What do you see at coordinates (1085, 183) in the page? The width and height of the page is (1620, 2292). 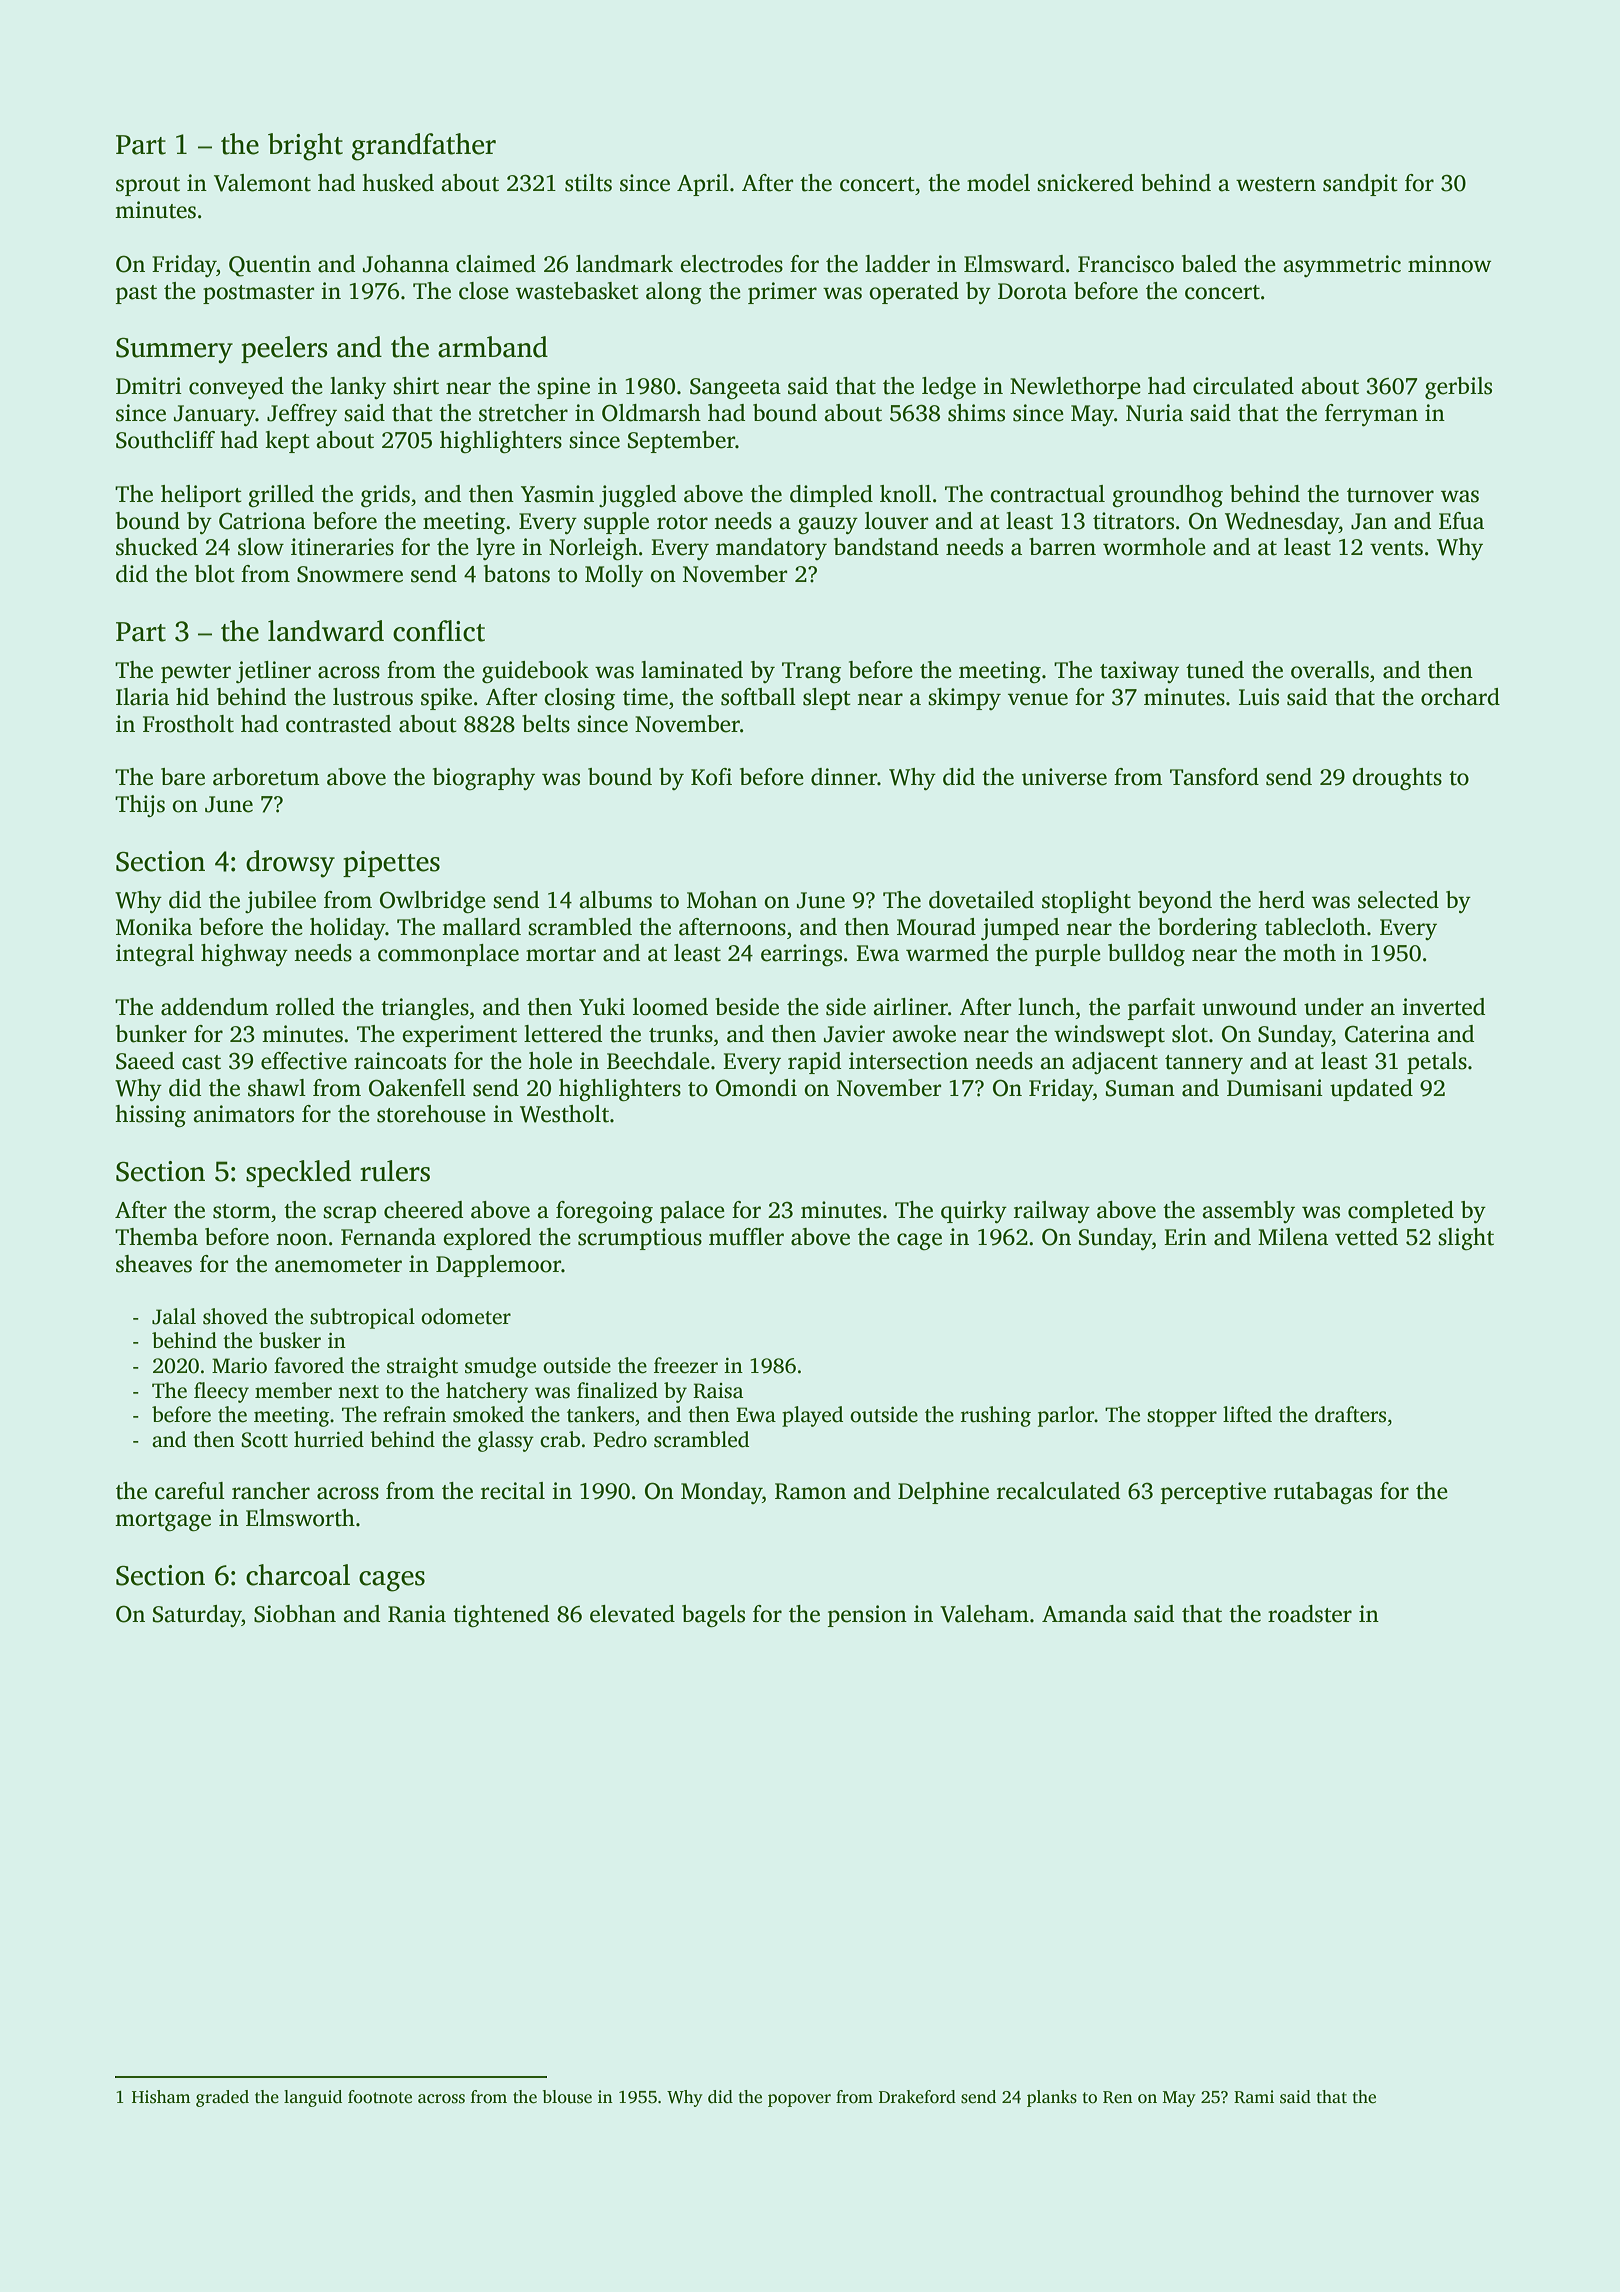 I see `snickered` at bounding box center [1085, 183].
